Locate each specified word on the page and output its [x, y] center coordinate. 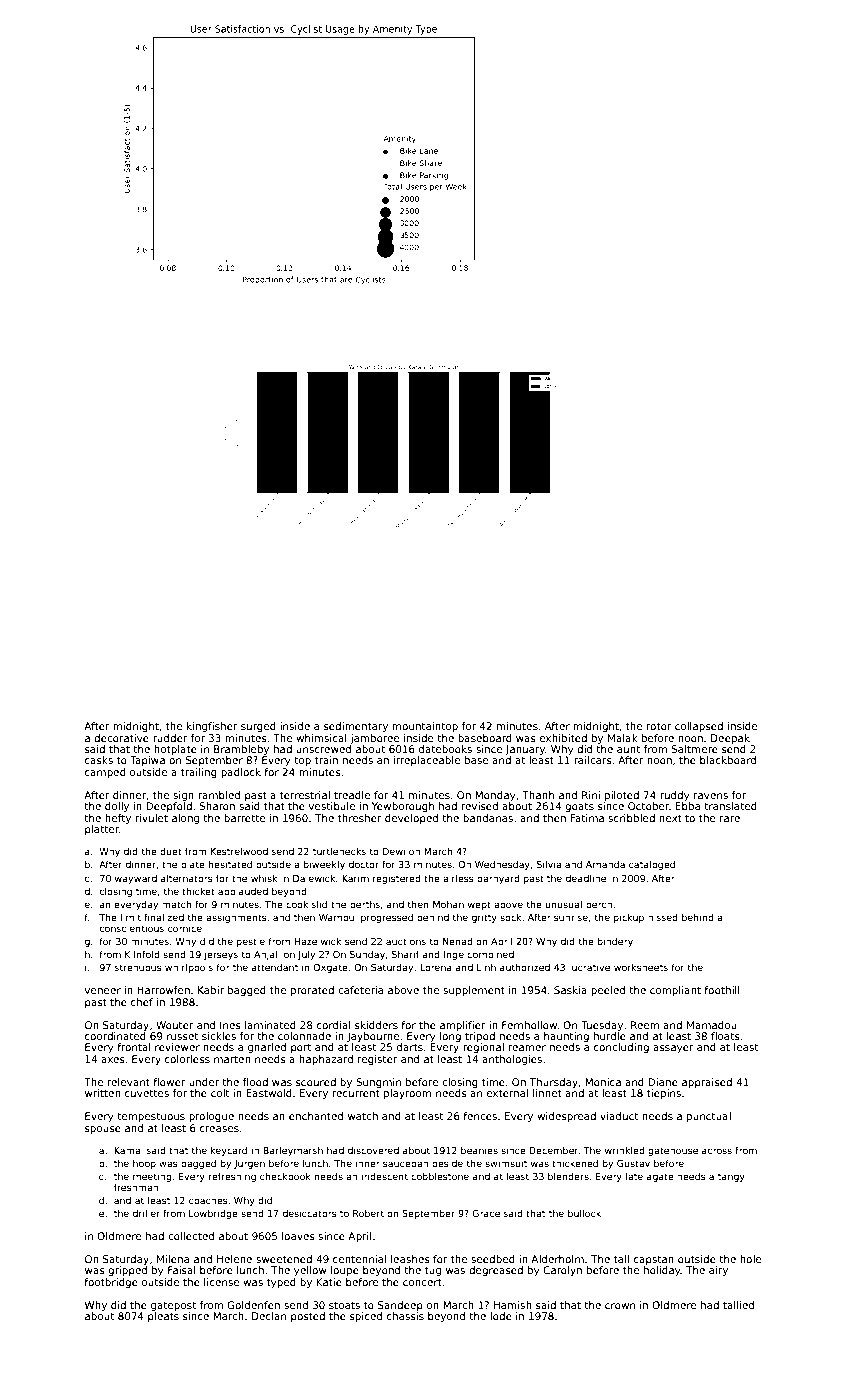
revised [480, 806]
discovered [373, 1150]
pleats [163, 1317]
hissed [663, 917]
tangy [731, 1177]
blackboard [728, 760]
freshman [136, 1187]
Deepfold [169, 807]
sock [510, 917]
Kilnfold [142, 954]
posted [308, 1317]
